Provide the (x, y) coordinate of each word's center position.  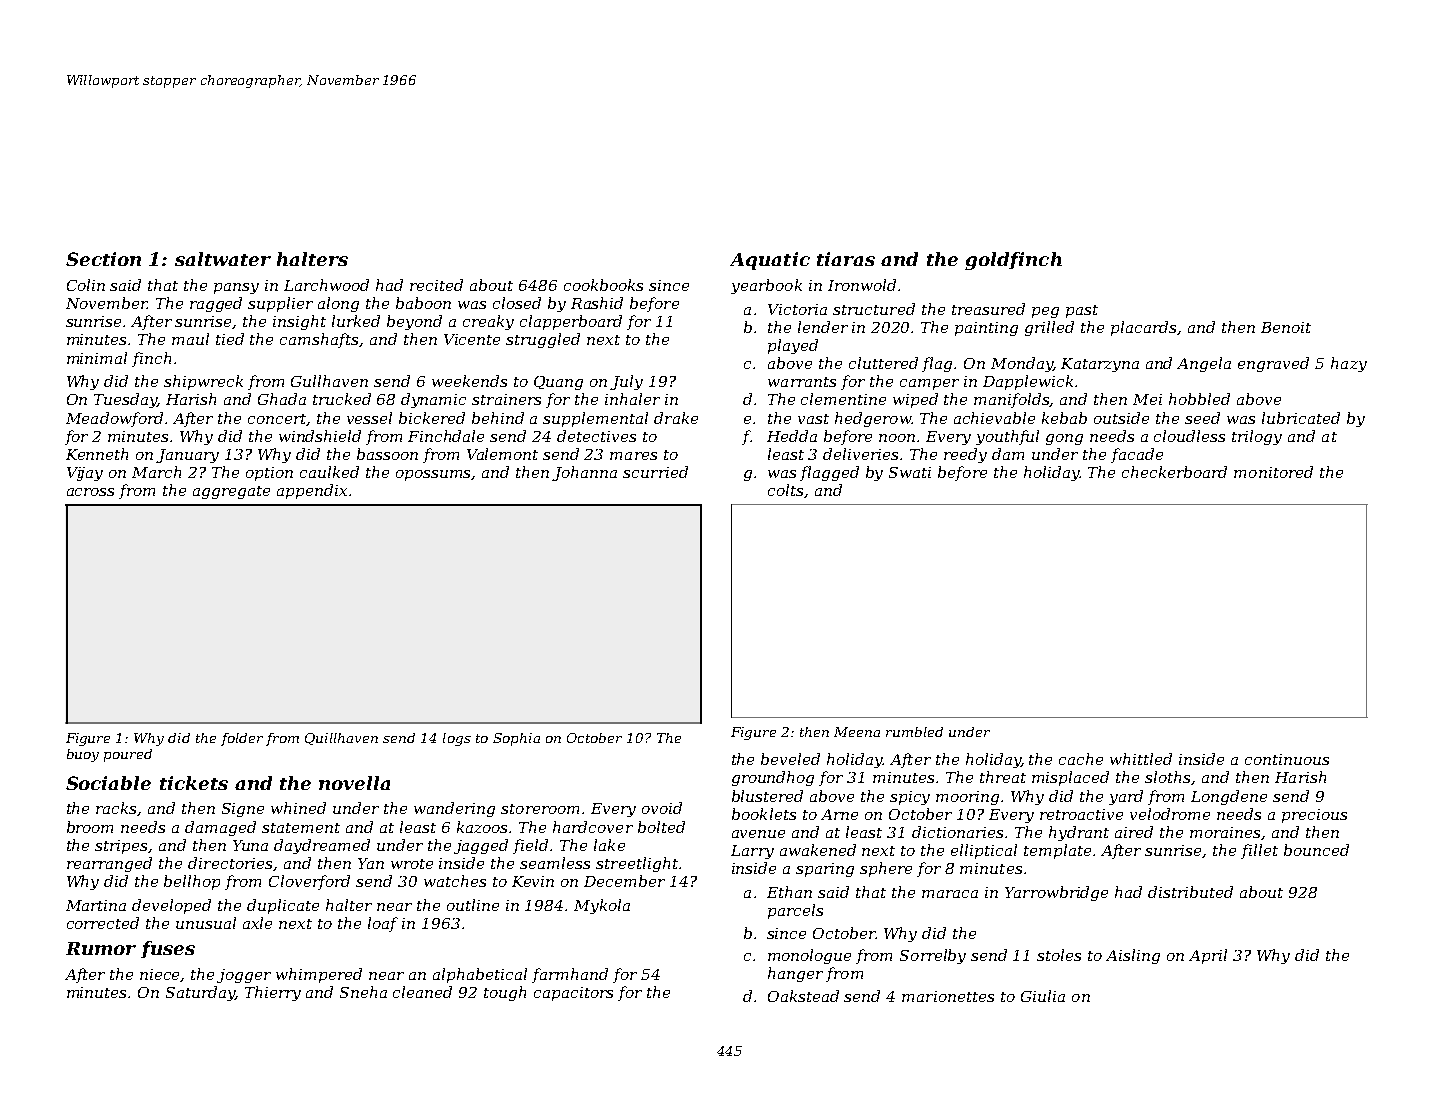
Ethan (789, 892)
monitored (1273, 472)
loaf (383, 924)
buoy (83, 755)
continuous (1287, 759)
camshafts (319, 340)
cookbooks (603, 285)
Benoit (1286, 327)
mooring (967, 798)
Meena (857, 732)
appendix (312, 491)
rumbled (914, 732)
